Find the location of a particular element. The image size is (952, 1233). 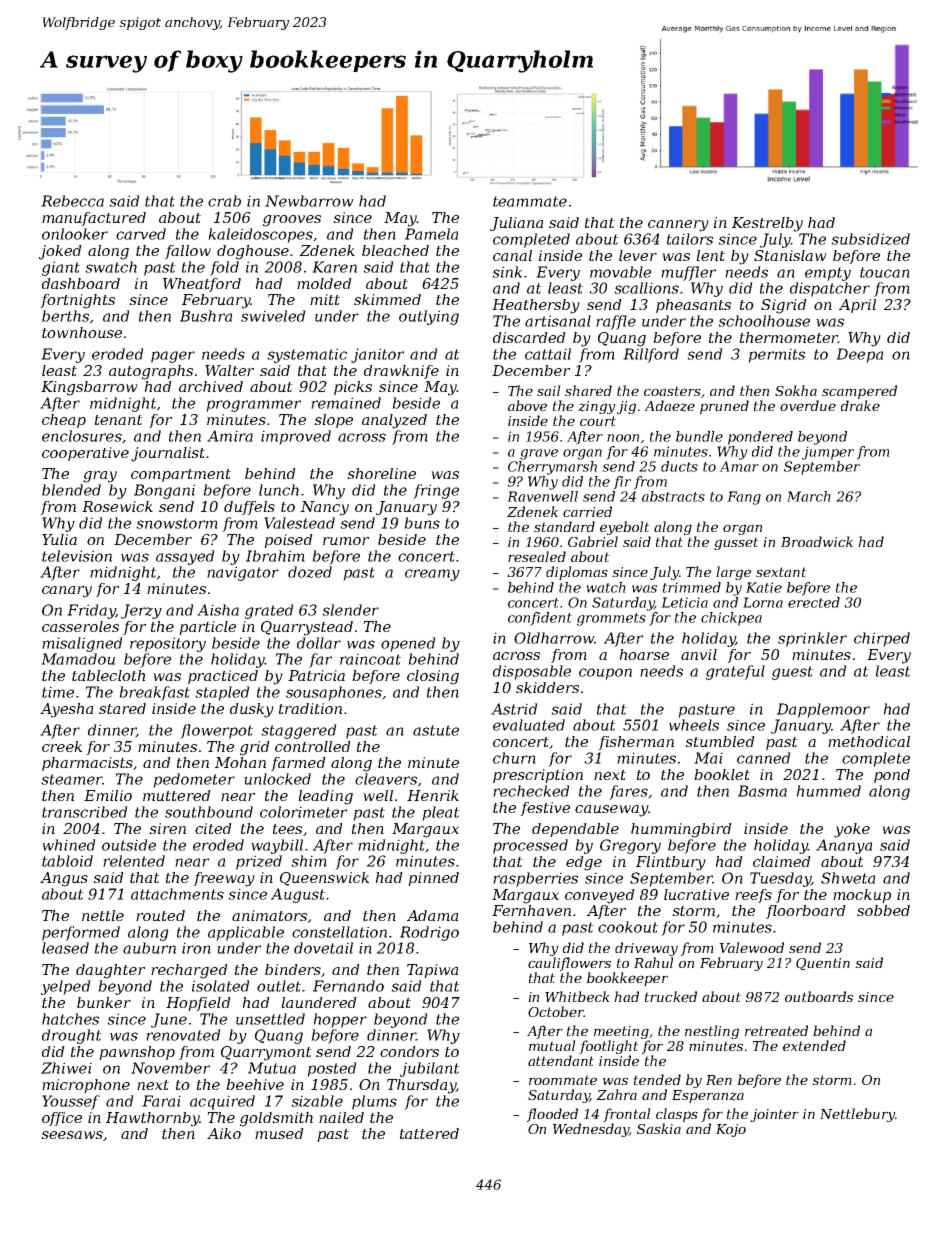

stumbled is located at coordinates (720, 741).
